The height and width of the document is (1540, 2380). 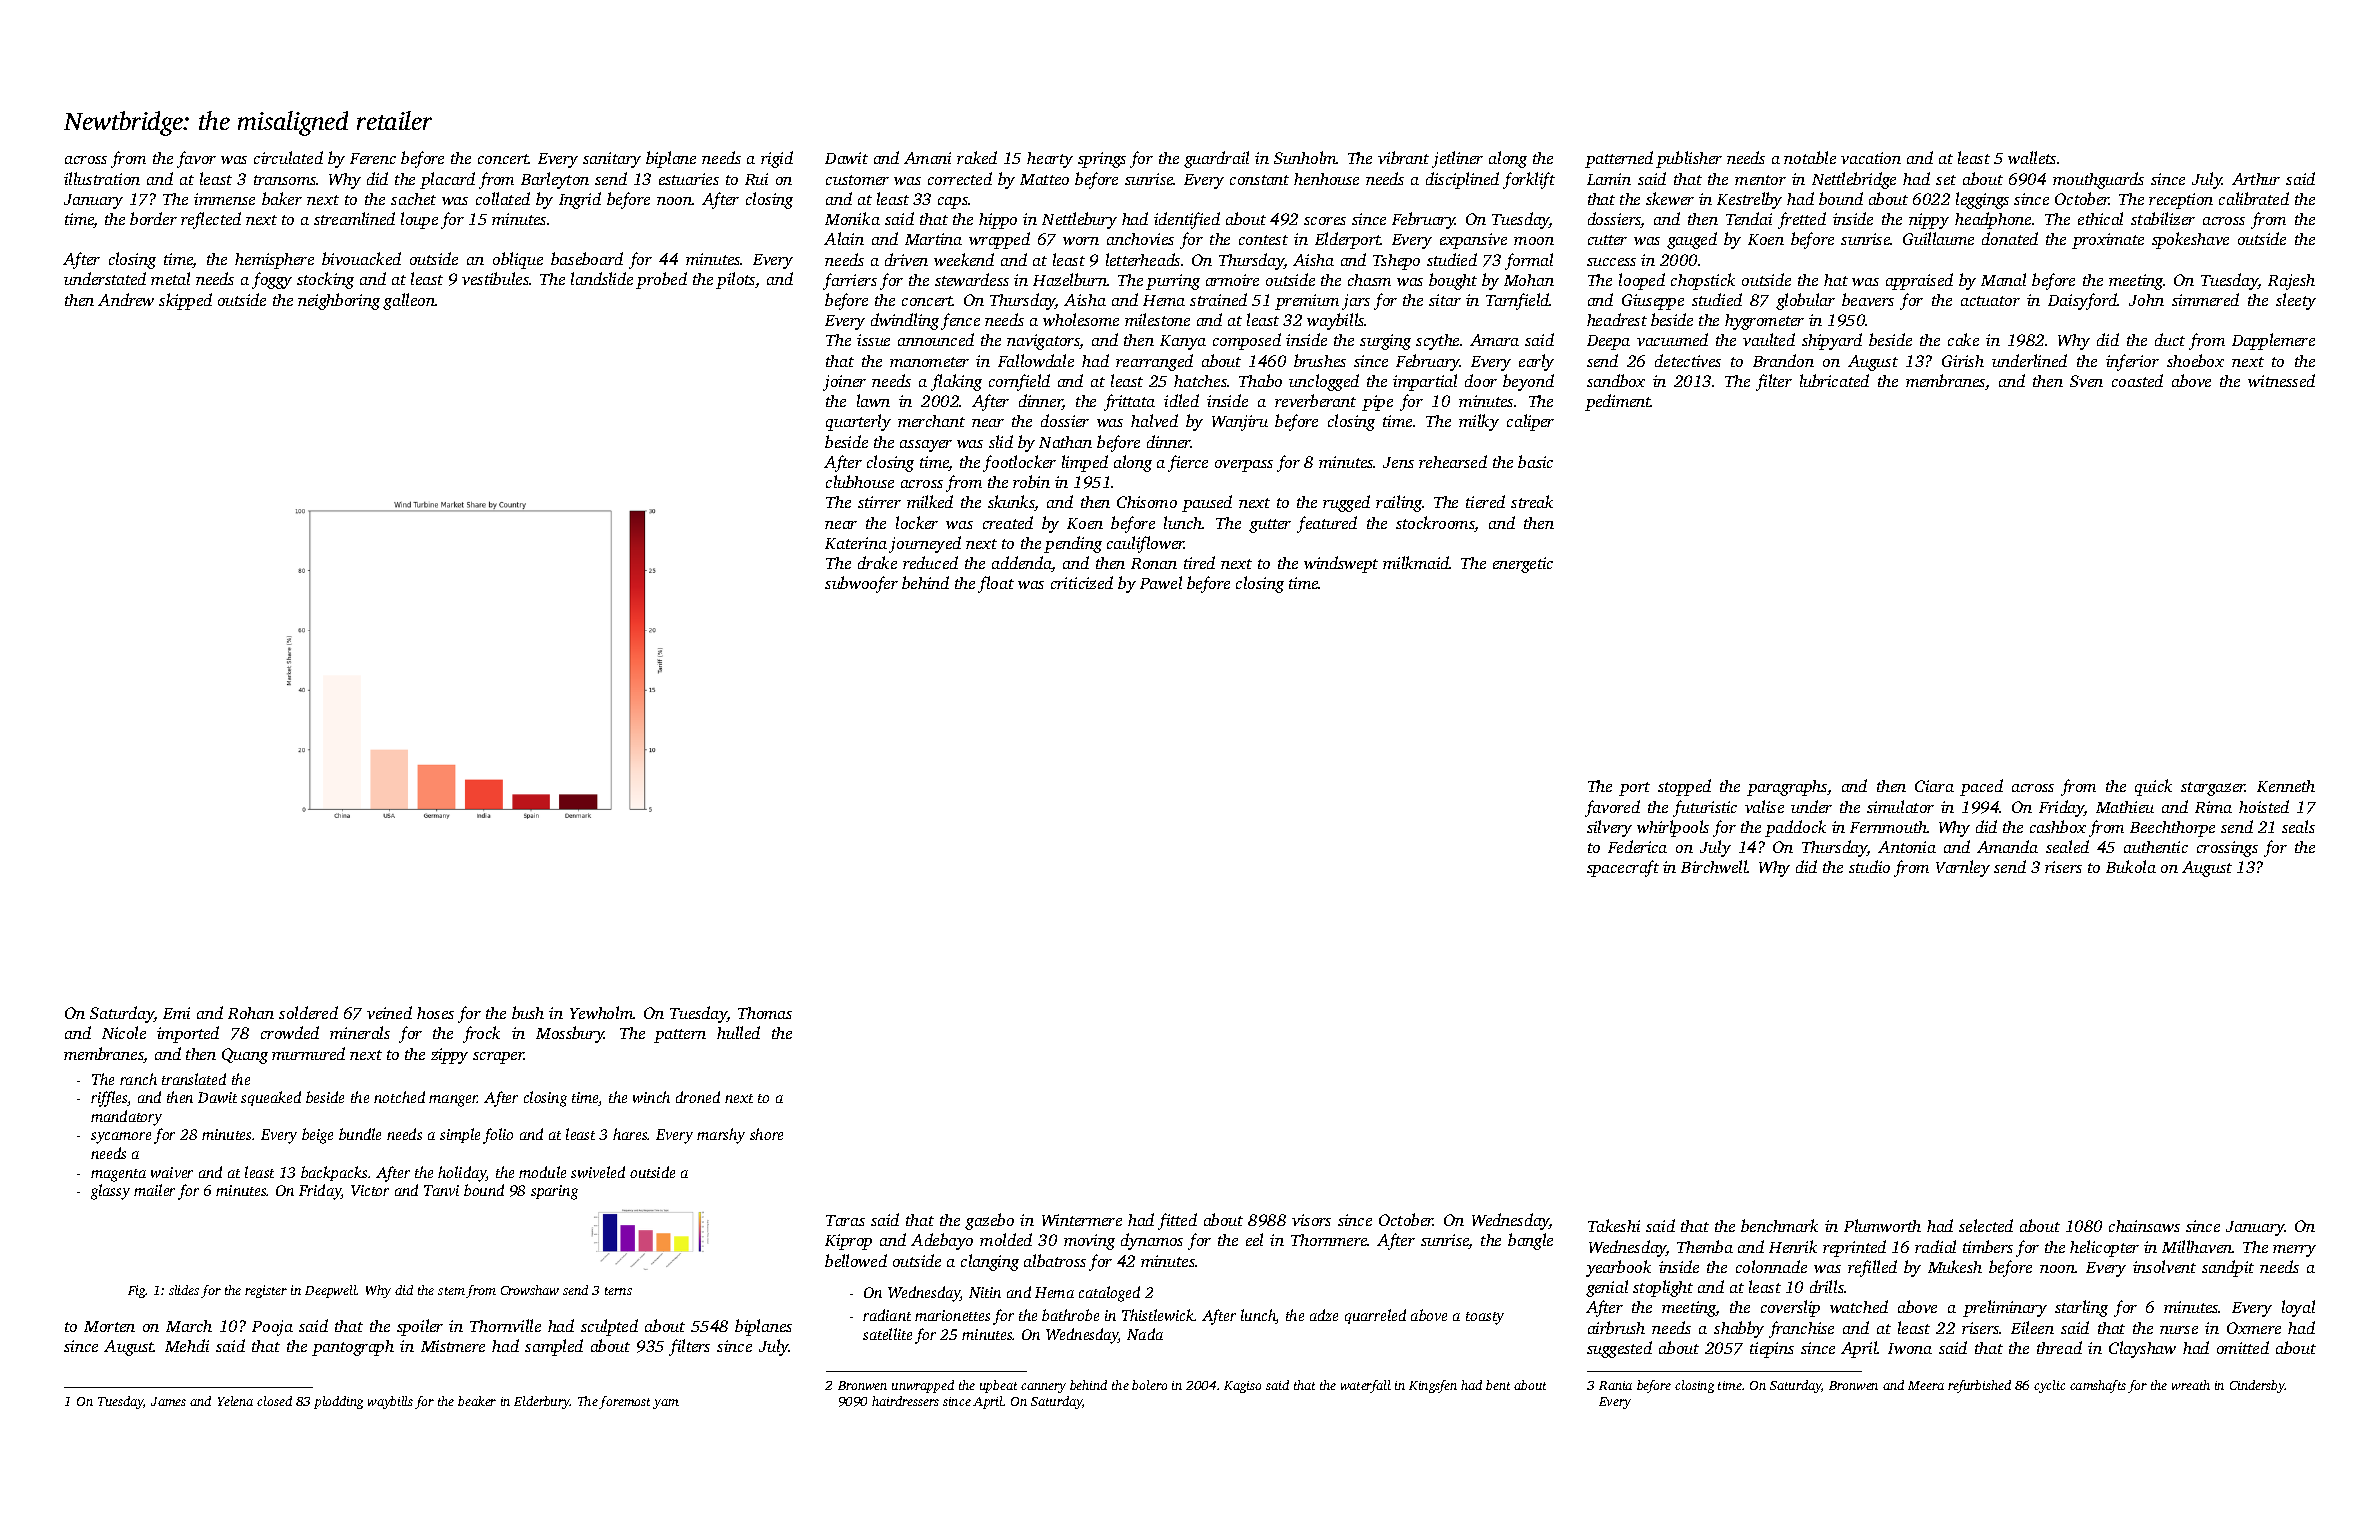 What do you see at coordinates (1871, 158) in the document?
I see `vacation` at bounding box center [1871, 158].
